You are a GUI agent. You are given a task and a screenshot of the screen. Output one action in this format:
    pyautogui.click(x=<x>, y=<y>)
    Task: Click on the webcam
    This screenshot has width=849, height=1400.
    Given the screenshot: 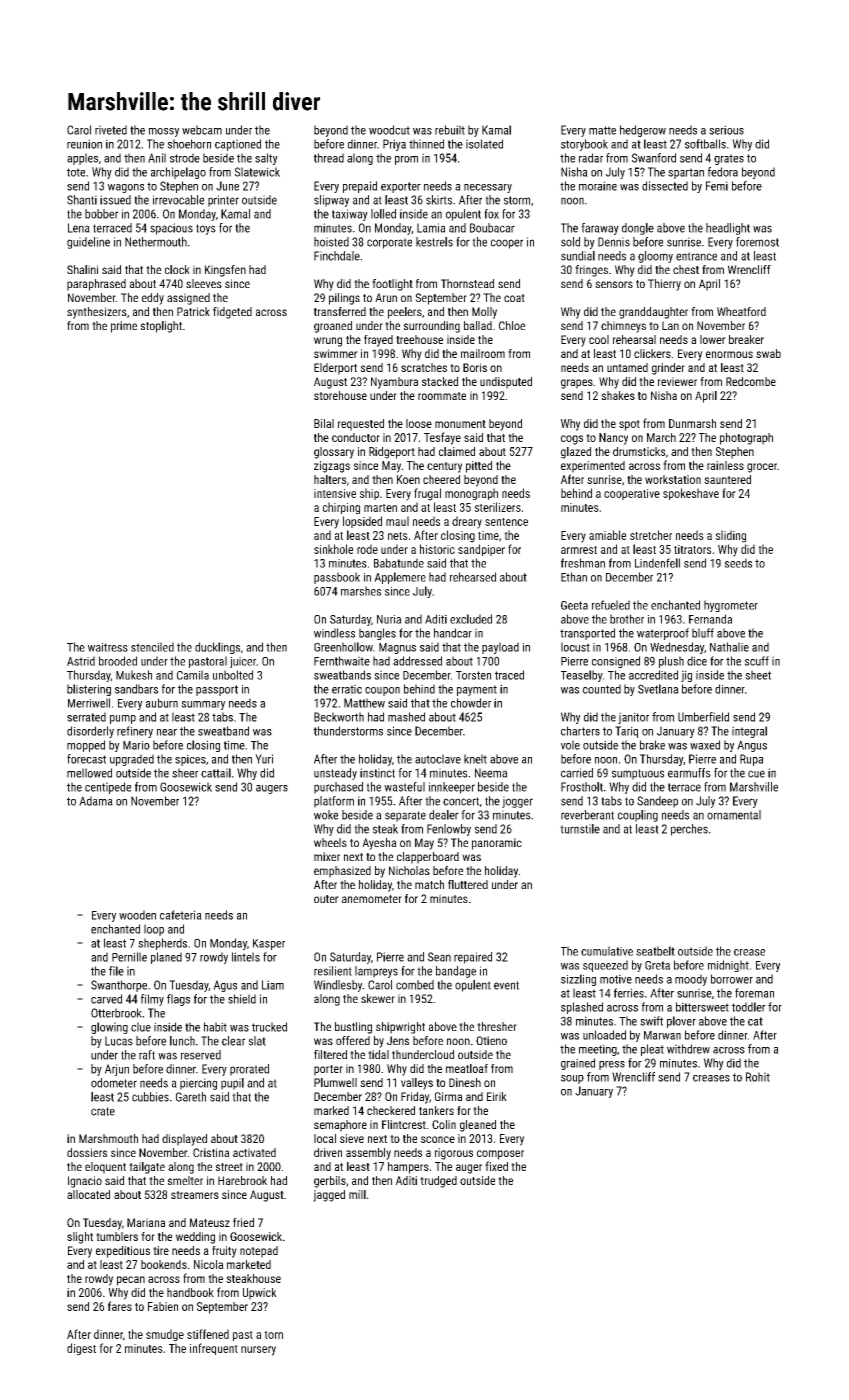 What is the action you would take?
    pyautogui.click(x=202, y=130)
